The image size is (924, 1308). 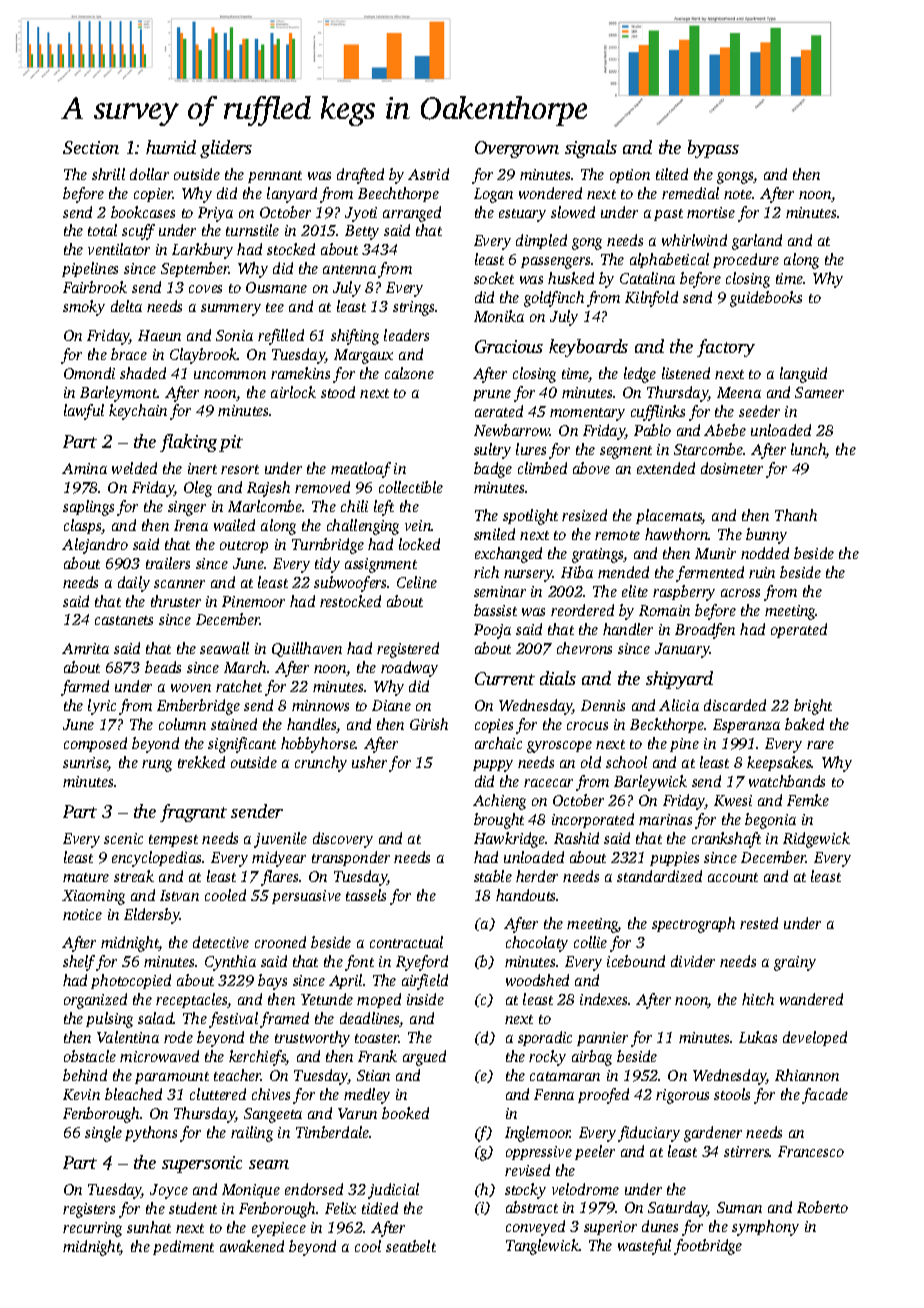 What do you see at coordinates (762, 572) in the image?
I see `ruin` at bounding box center [762, 572].
